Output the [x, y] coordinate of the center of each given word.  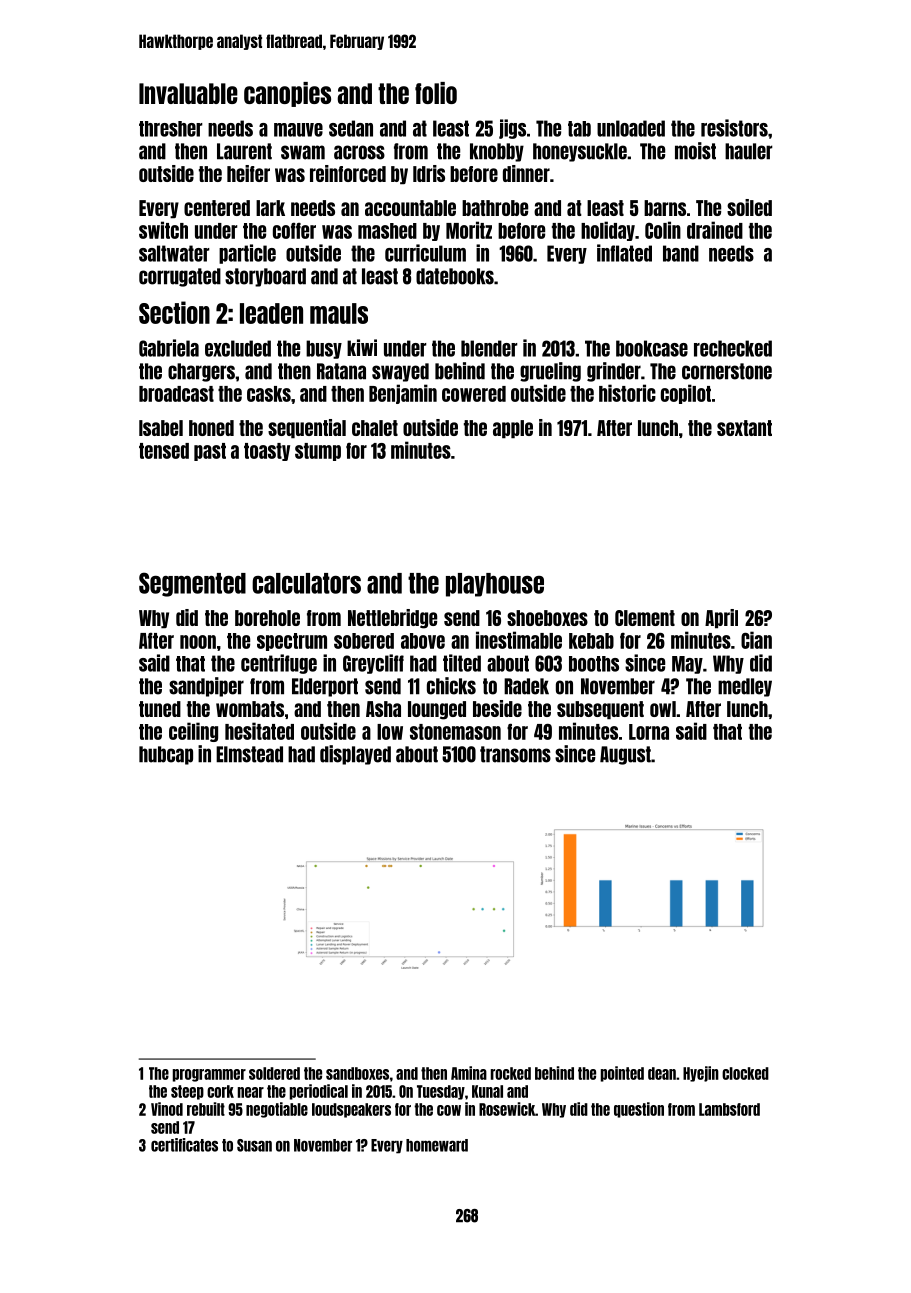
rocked [511, 1073]
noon [198, 642]
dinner [526, 173]
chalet [375, 428]
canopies [287, 94]
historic [627, 393]
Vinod [167, 1109]
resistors [734, 128]
